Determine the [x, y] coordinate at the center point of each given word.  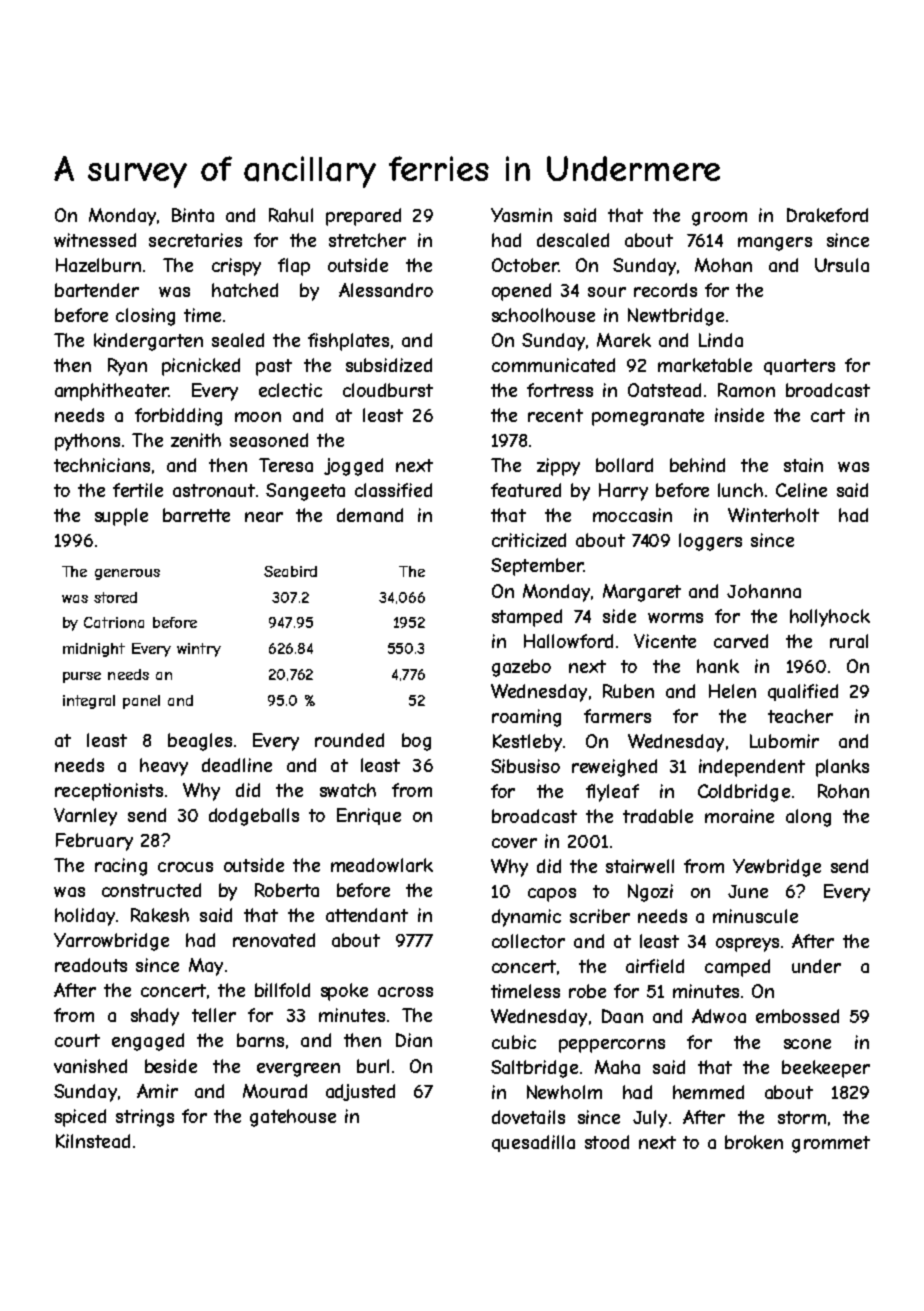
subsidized [389, 365]
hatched [245, 290]
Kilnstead [93, 1141]
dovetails [528, 1117]
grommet [831, 1144]
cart [828, 415]
